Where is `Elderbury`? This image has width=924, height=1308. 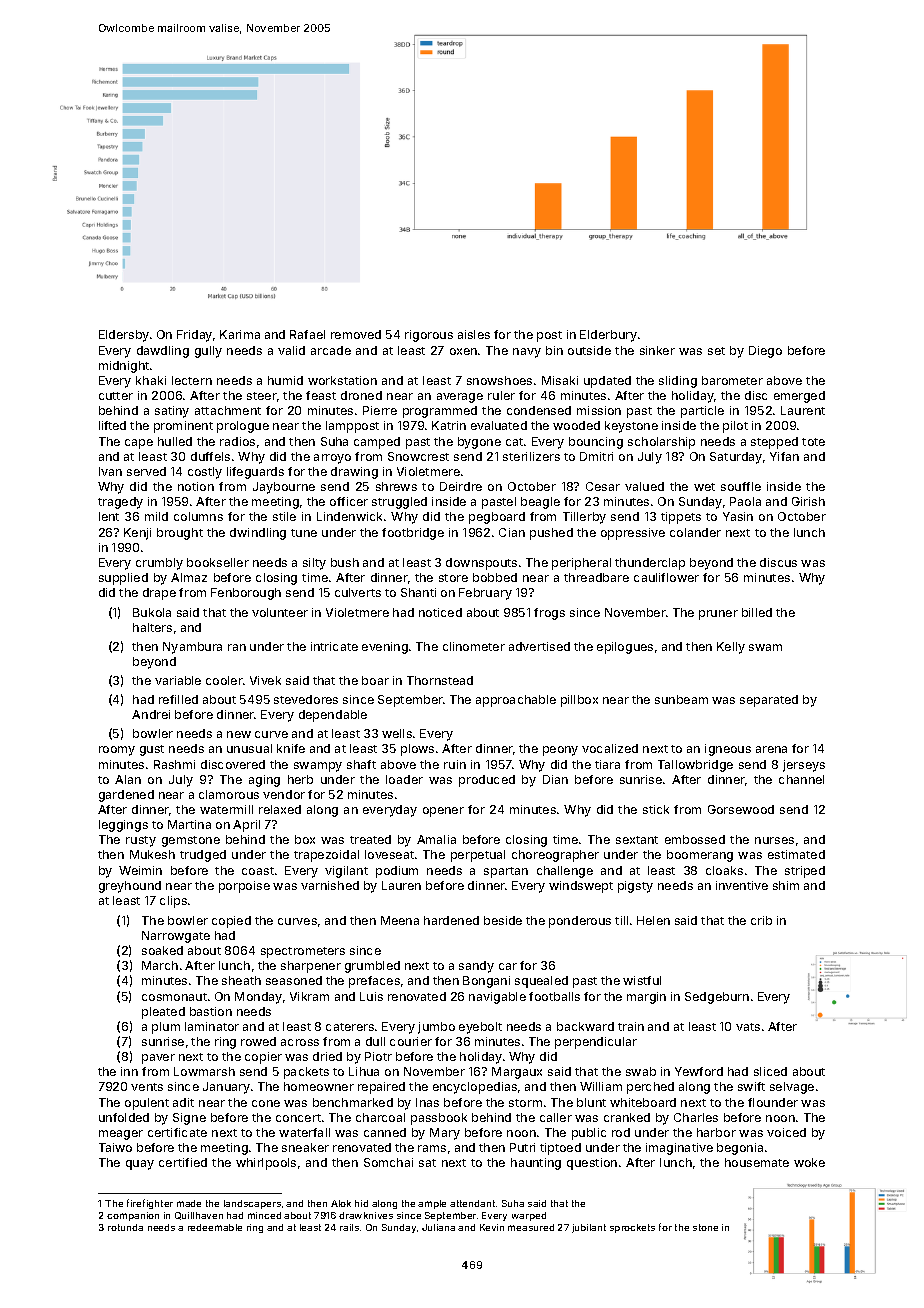 Elderbury is located at coordinates (608, 336).
